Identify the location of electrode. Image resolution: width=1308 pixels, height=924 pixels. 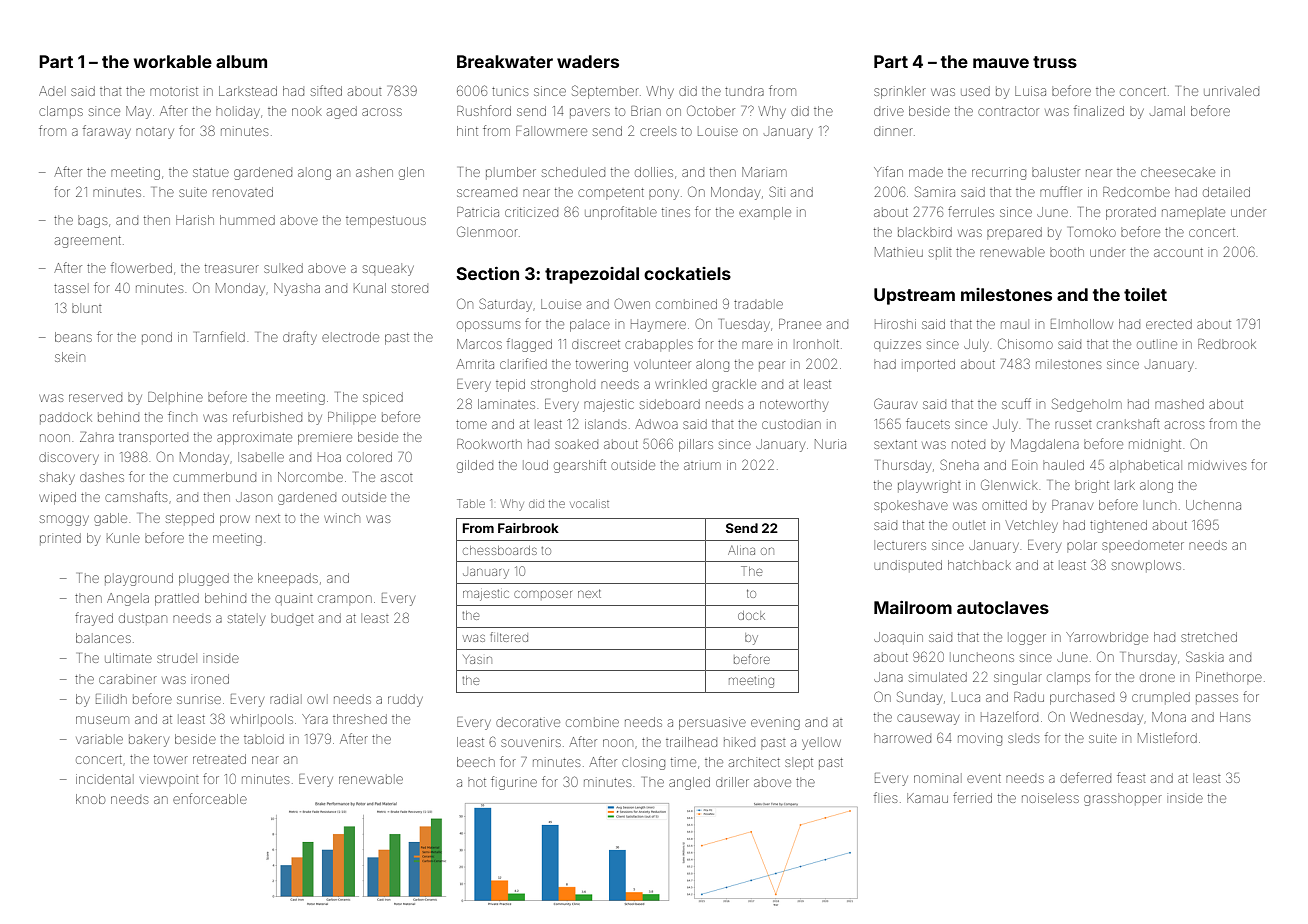
(350, 337).
